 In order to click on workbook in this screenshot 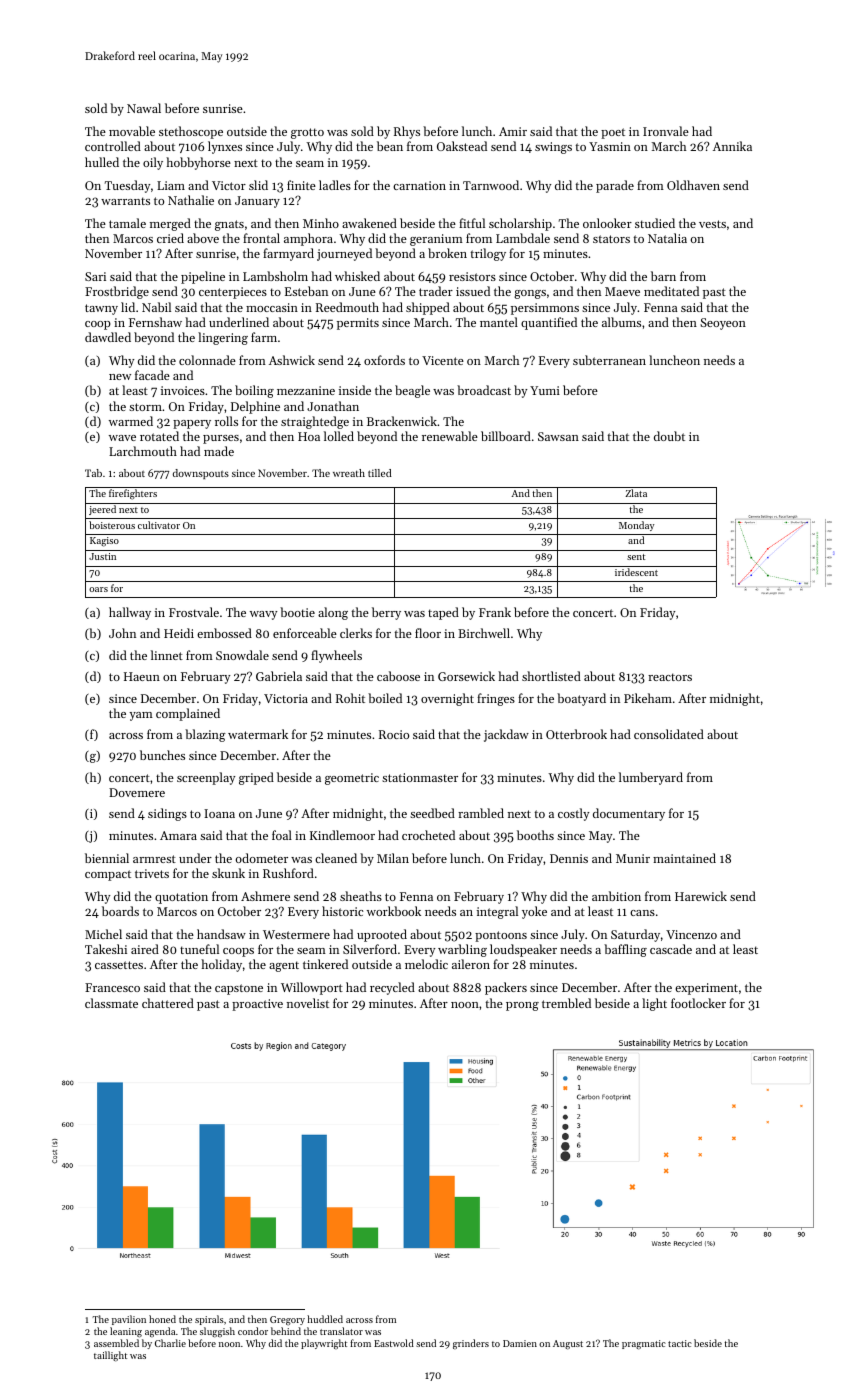, I will do `click(394, 911)`.
